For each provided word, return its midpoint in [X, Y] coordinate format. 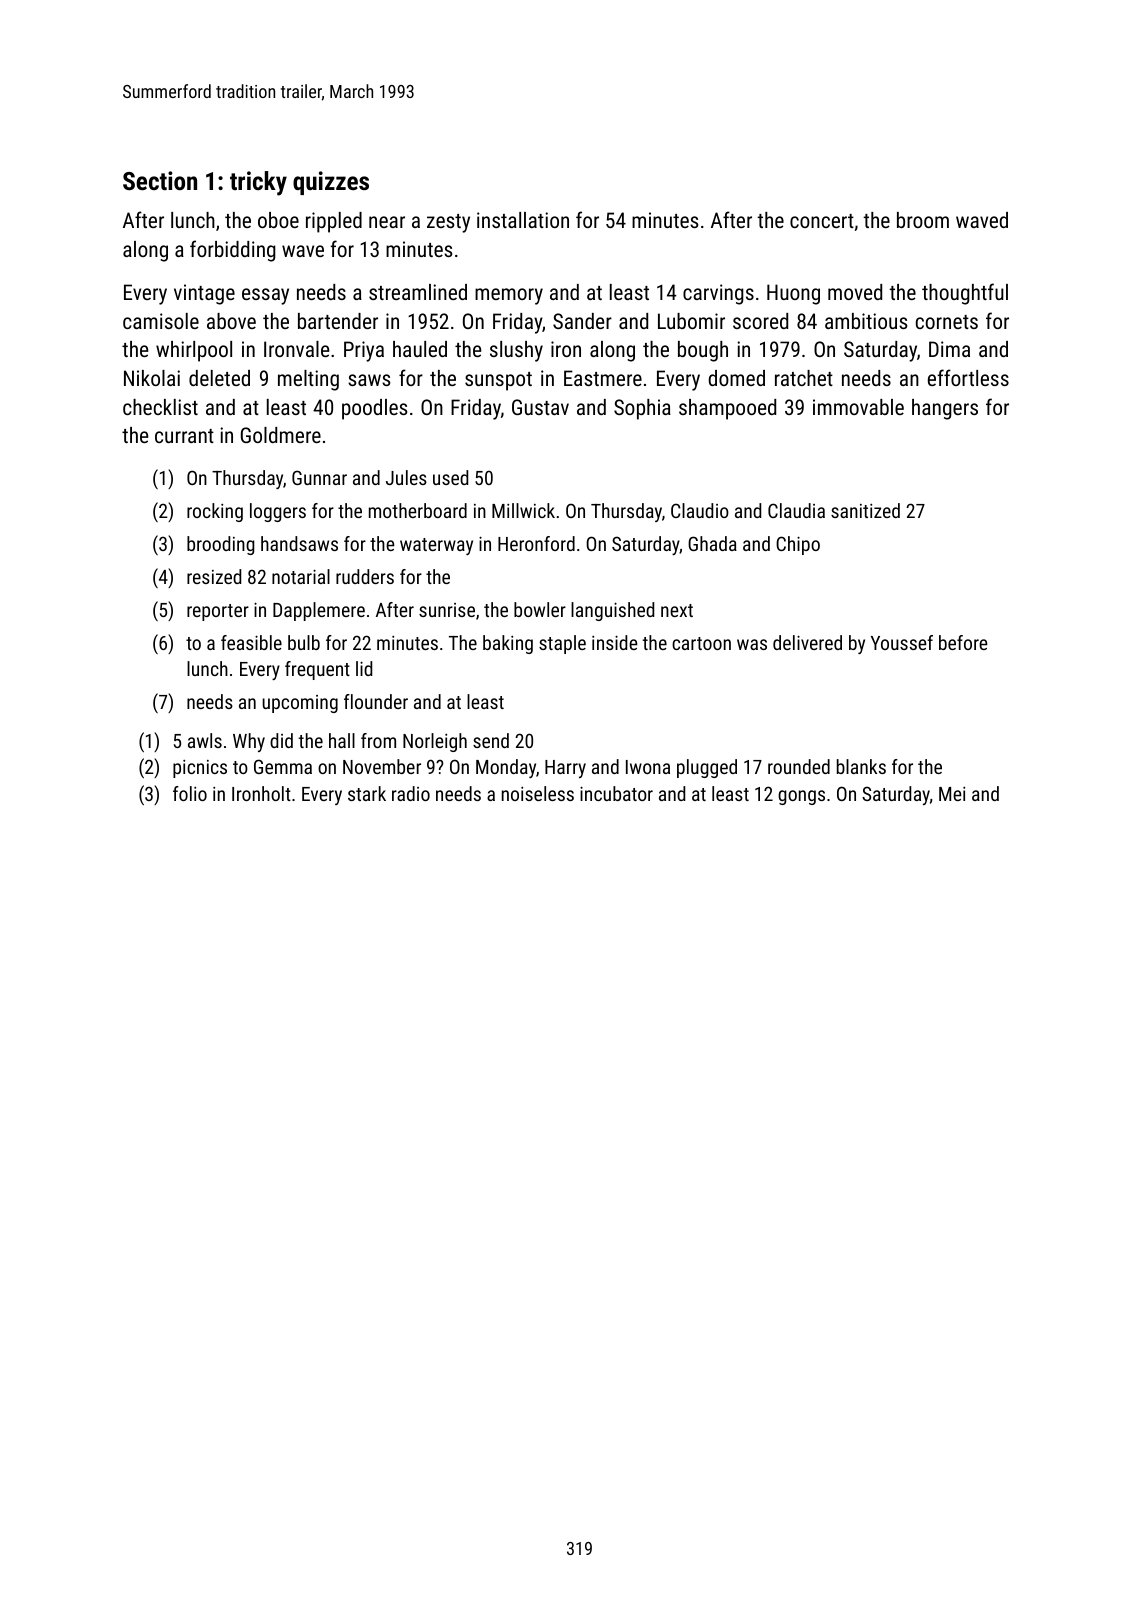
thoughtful [965, 294]
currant [184, 436]
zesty [448, 223]
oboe [278, 220]
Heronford [536, 543]
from [378, 740]
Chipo [798, 545]
